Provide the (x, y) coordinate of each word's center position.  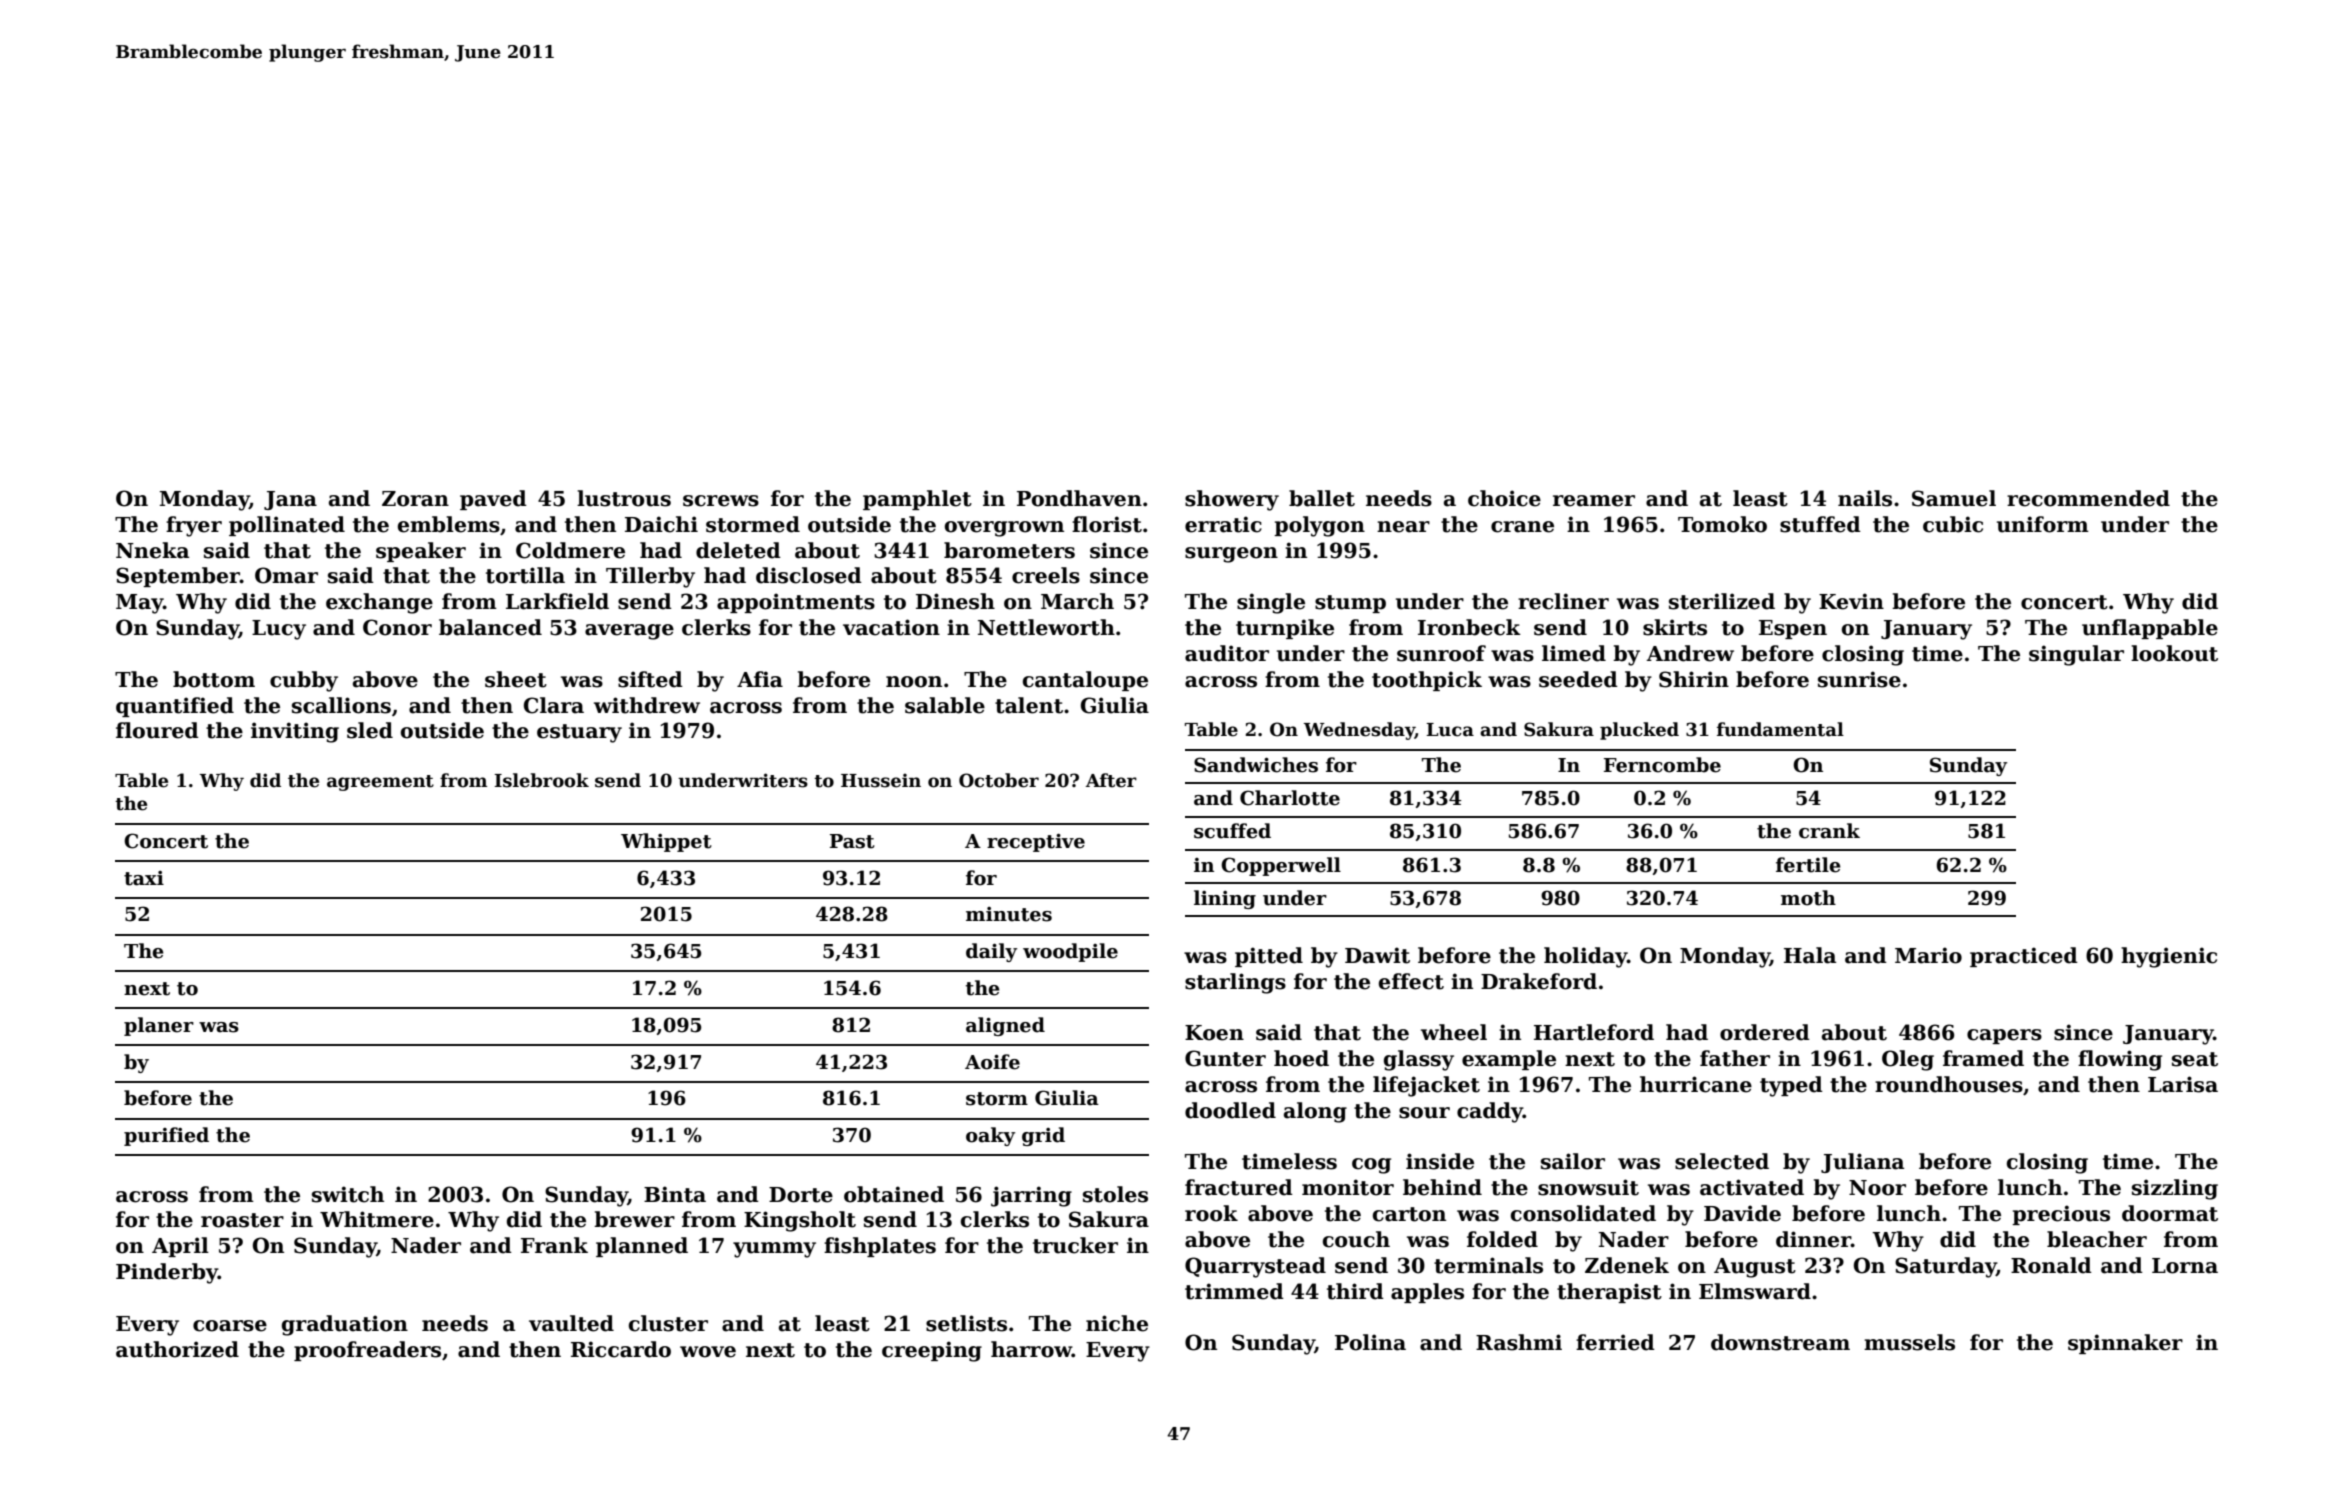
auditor (1227, 653)
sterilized (1722, 601)
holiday (1585, 957)
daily (991, 952)
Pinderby (167, 1273)
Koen (1214, 1033)
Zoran (415, 499)
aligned (1005, 1026)
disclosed (809, 575)
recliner (1563, 601)
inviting (295, 732)
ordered (1765, 1032)
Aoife (992, 1062)
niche (1117, 1323)
